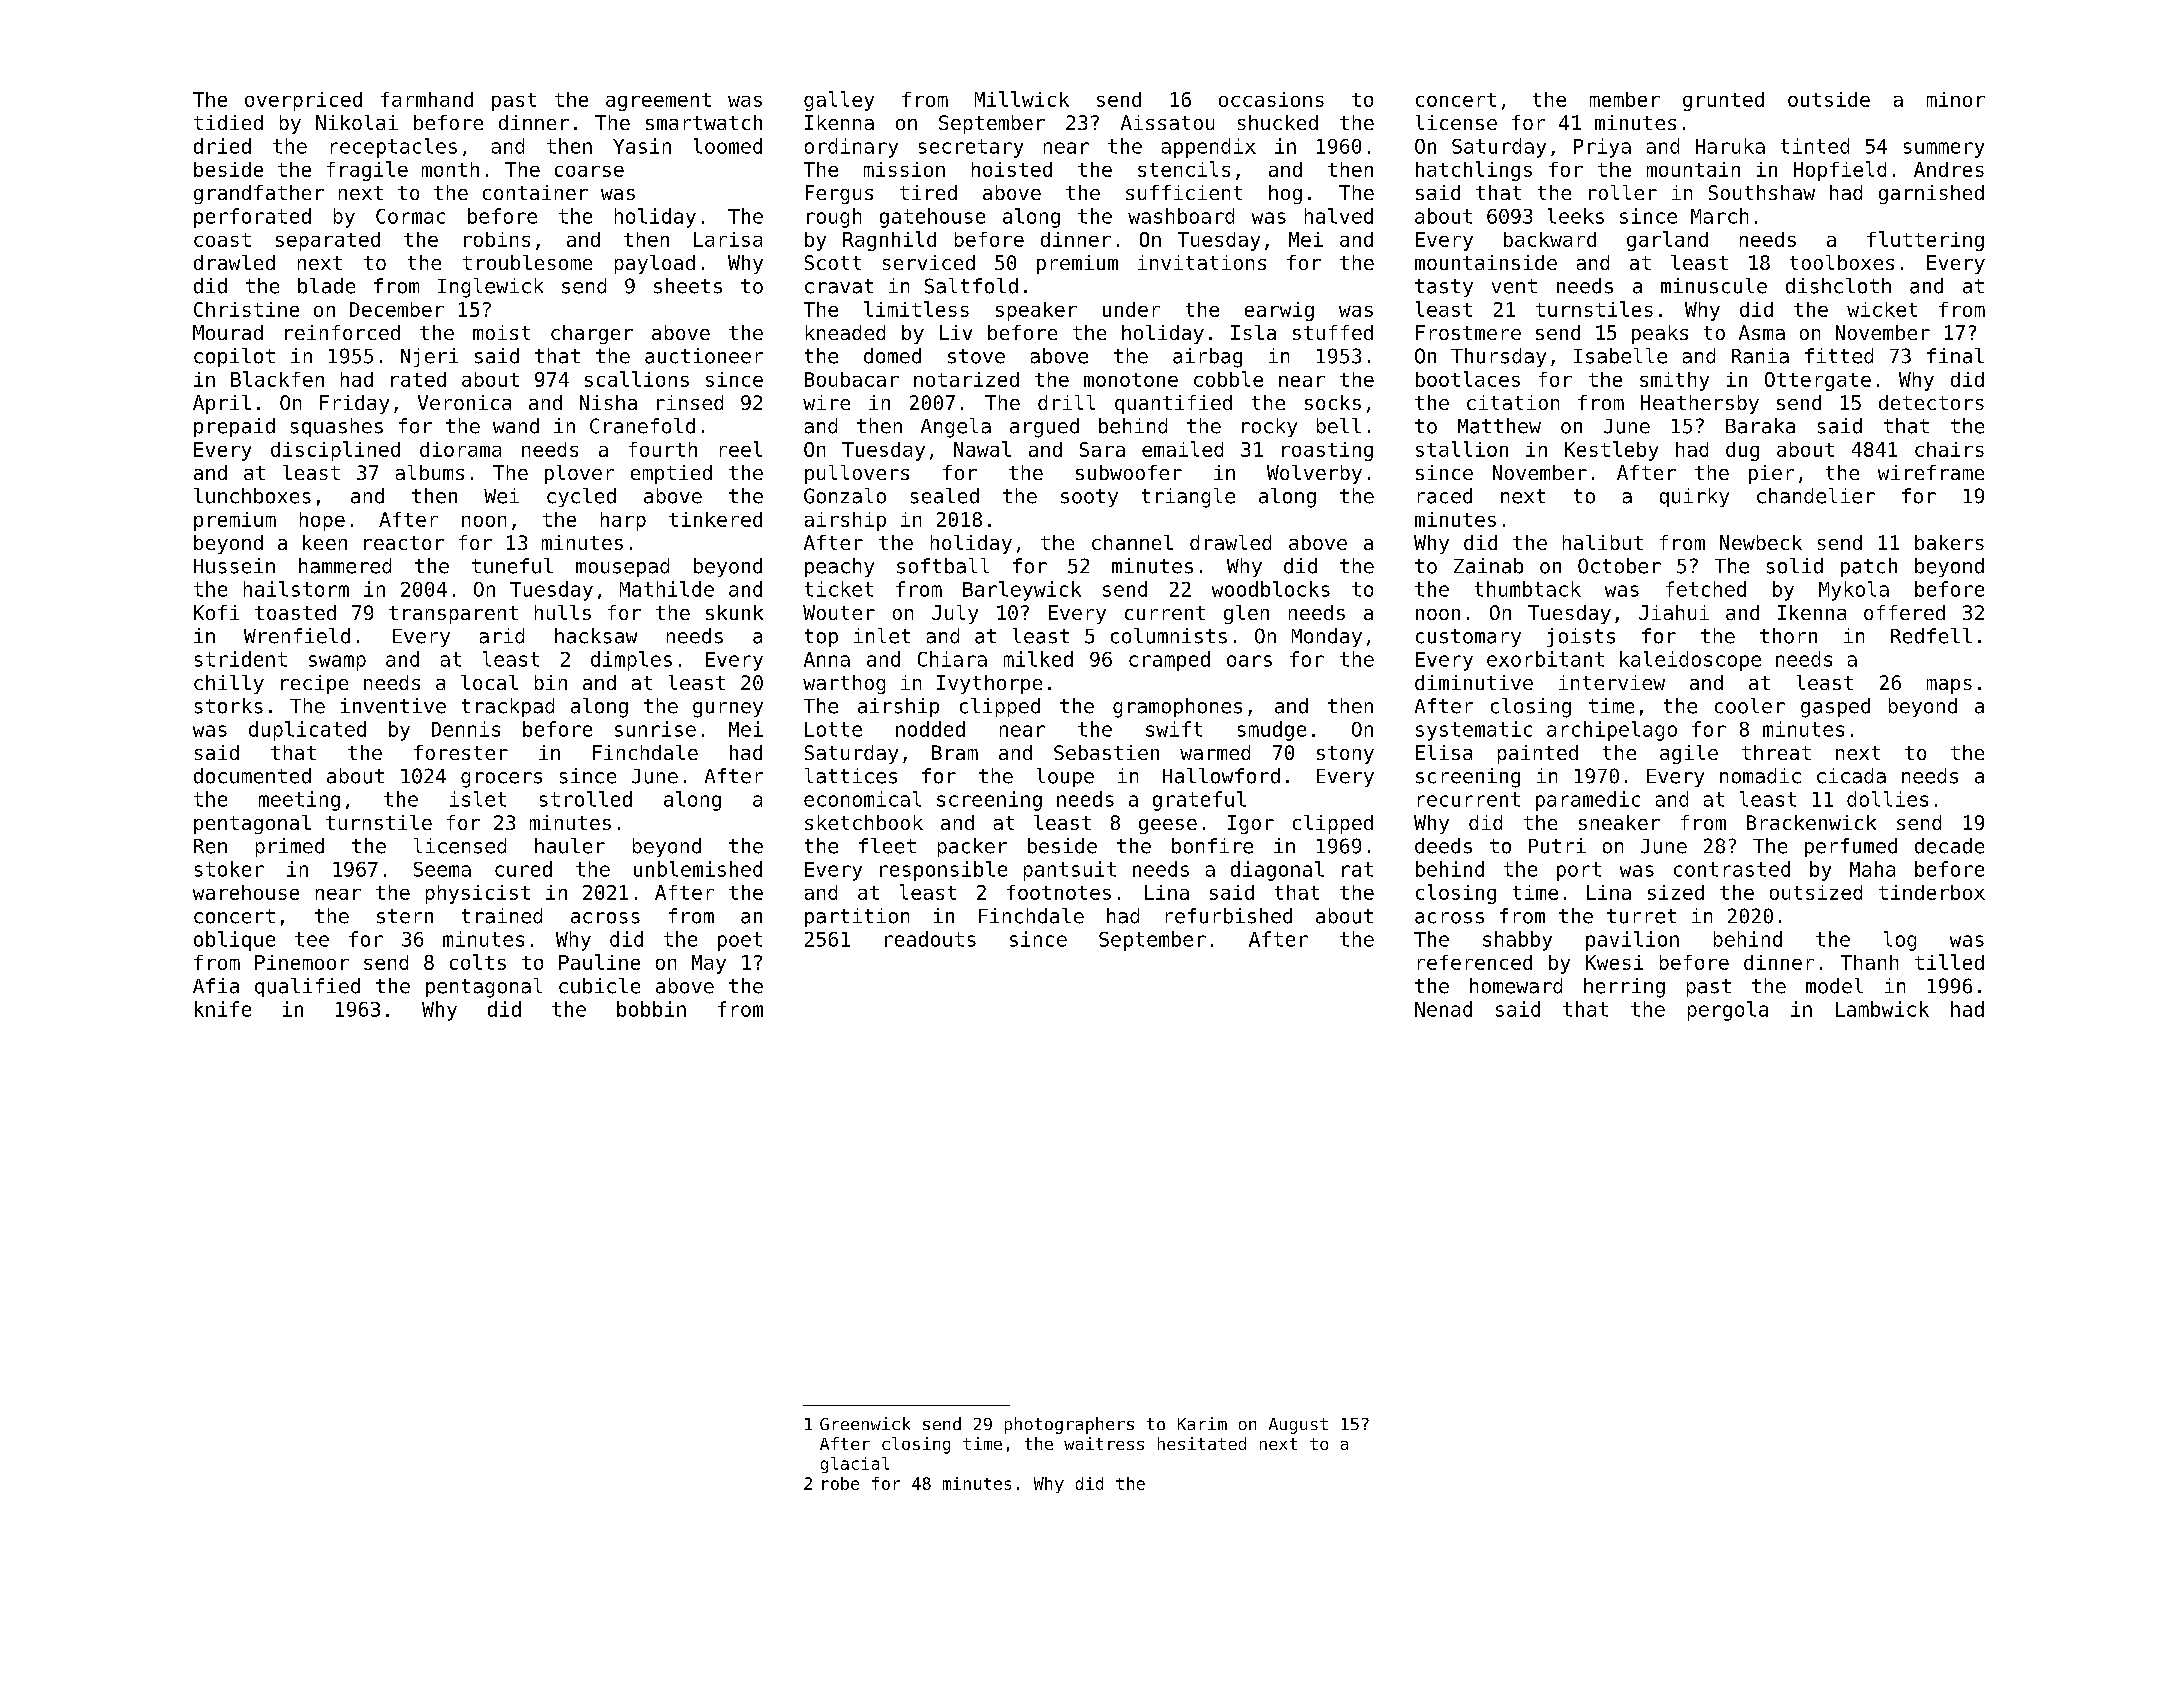  What do you see at coordinates (1188, 498) in the image?
I see `triangle` at bounding box center [1188, 498].
